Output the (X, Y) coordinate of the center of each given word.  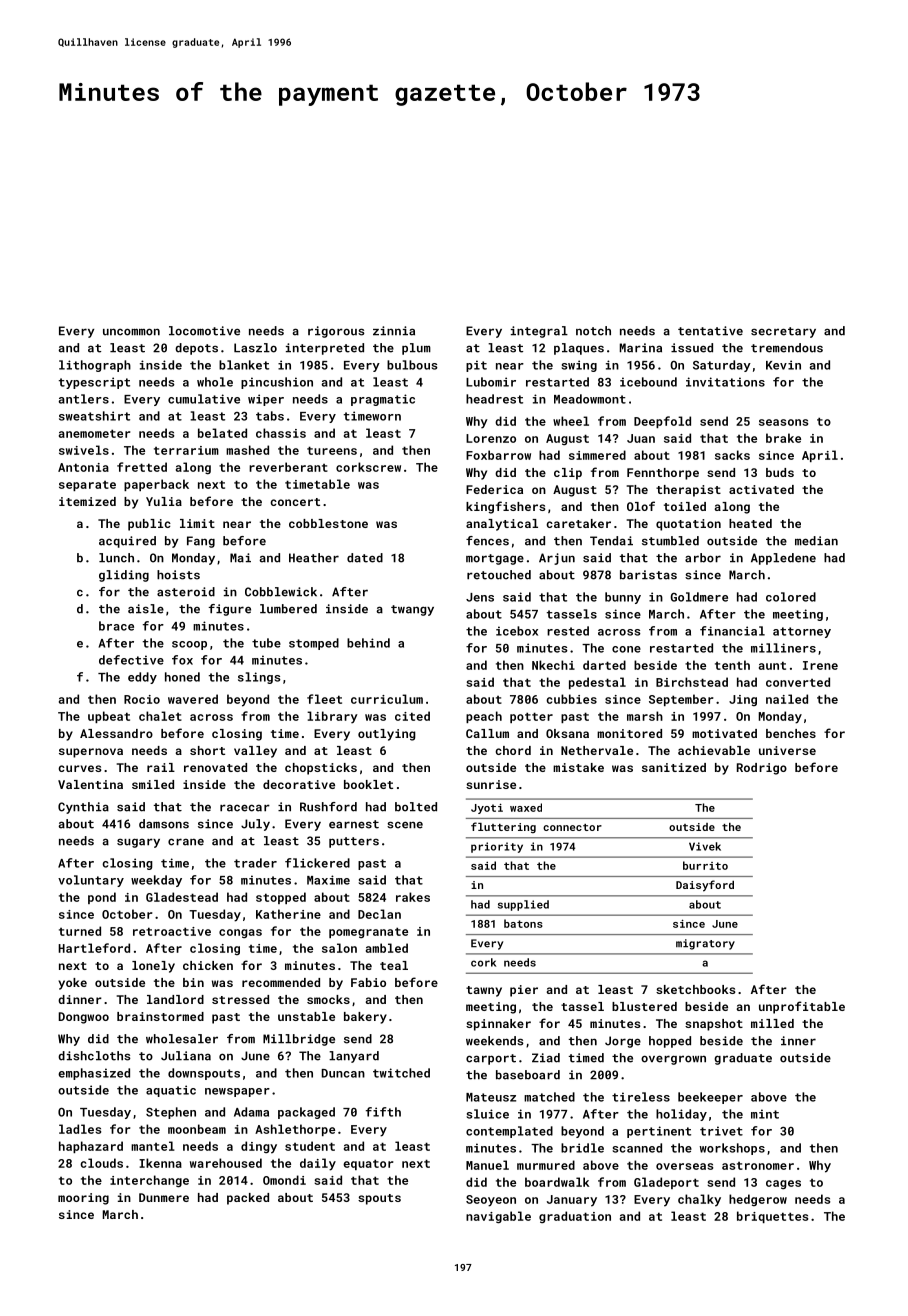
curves (79, 768)
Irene (820, 665)
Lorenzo (491, 438)
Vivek (705, 846)
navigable (498, 1217)
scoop (189, 645)
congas (240, 933)
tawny (484, 991)
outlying (387, 735)
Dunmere (164, 1197)
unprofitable (802, 1007)
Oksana (567, 733)
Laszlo (255, 348)
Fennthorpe (663, 474)
